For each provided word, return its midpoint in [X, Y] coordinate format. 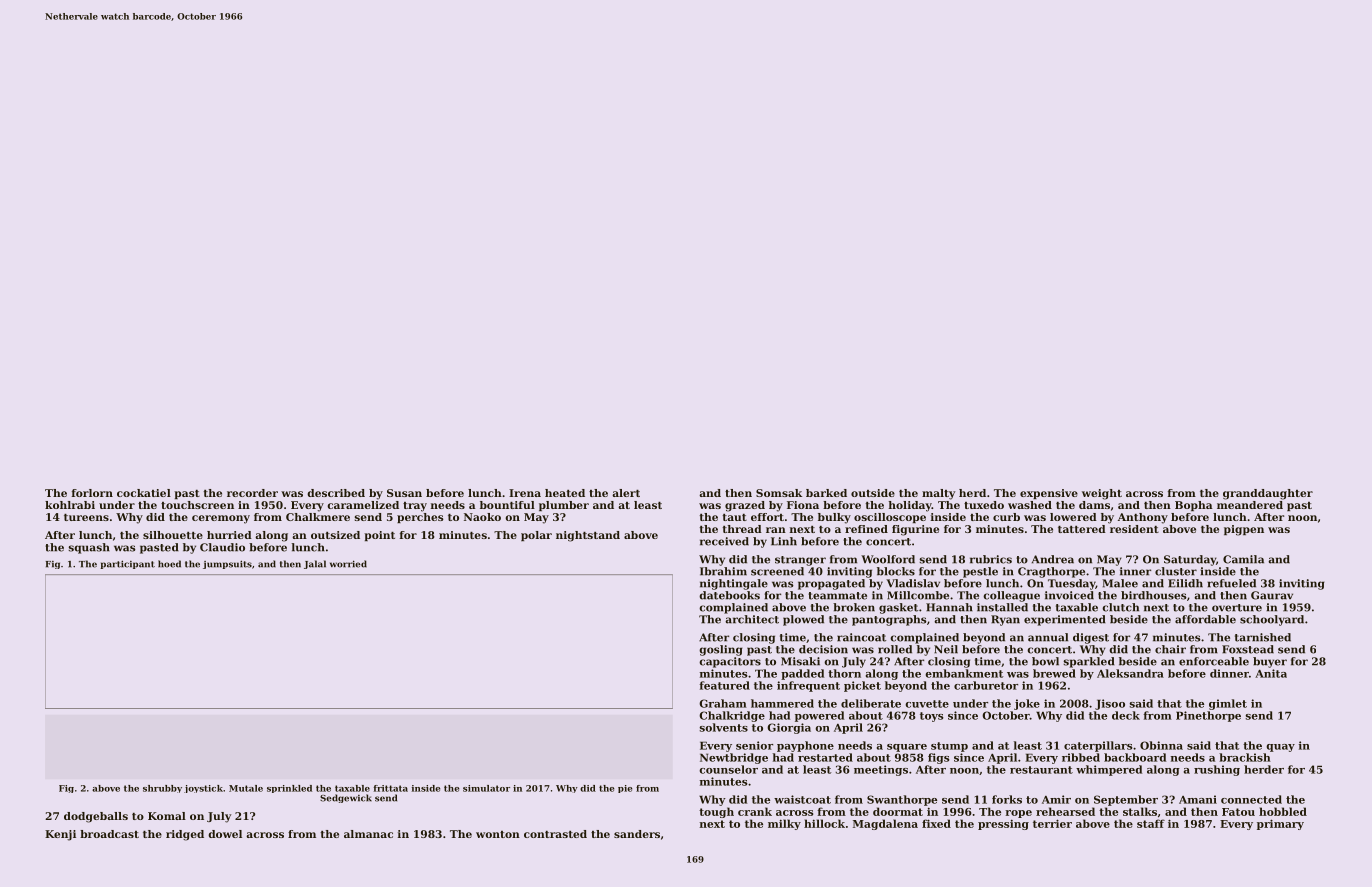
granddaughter [1268, 494]
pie [625, 789]
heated [565, 493]
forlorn [92, 493]
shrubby [162, 789]
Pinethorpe [1208, 716]
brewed [1054, 673]
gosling [720, 650]
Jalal [315, 564]
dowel [225, 834]
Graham [723, 703]
